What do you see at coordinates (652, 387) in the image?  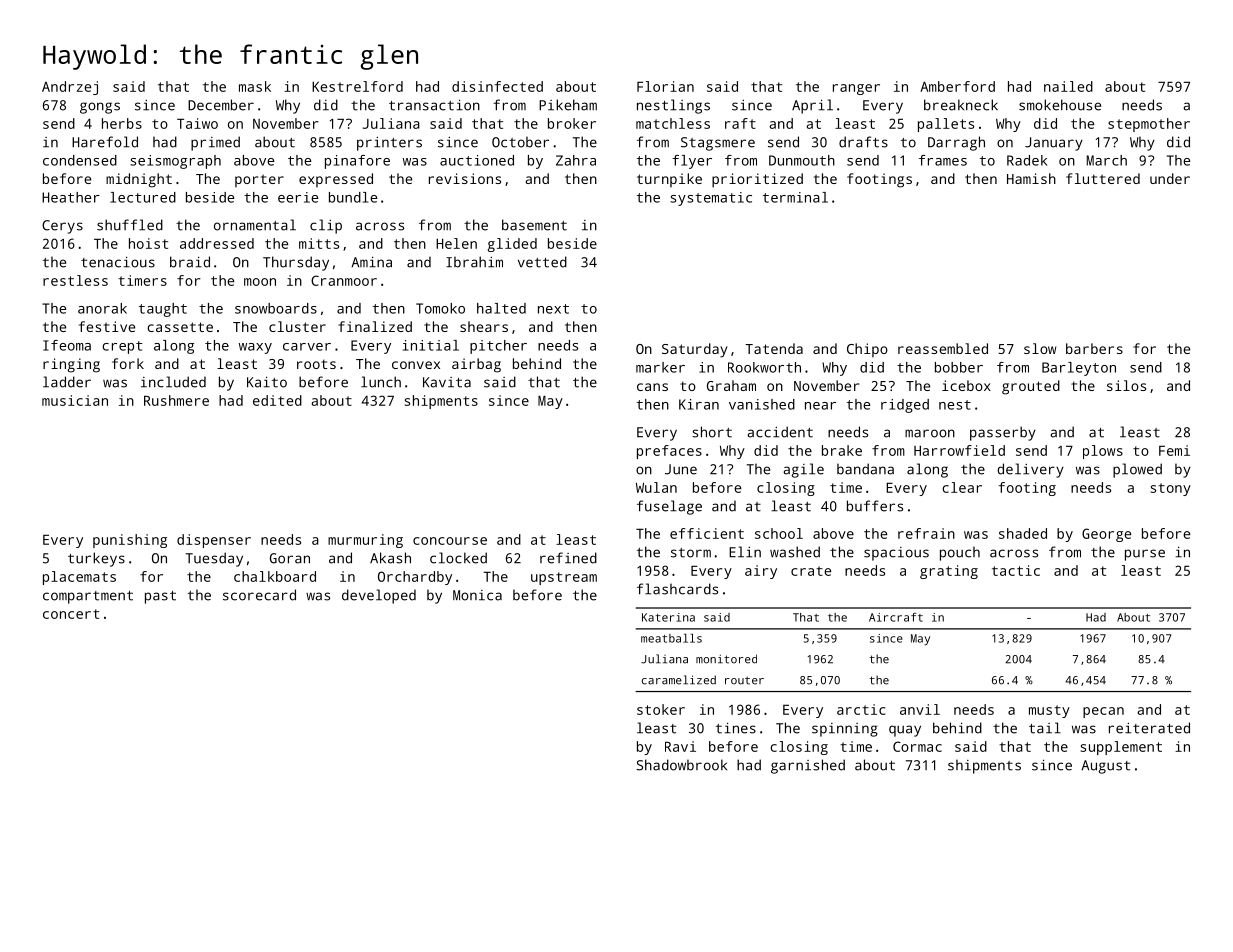 I see `cans` at bounding box center [652, 387].
